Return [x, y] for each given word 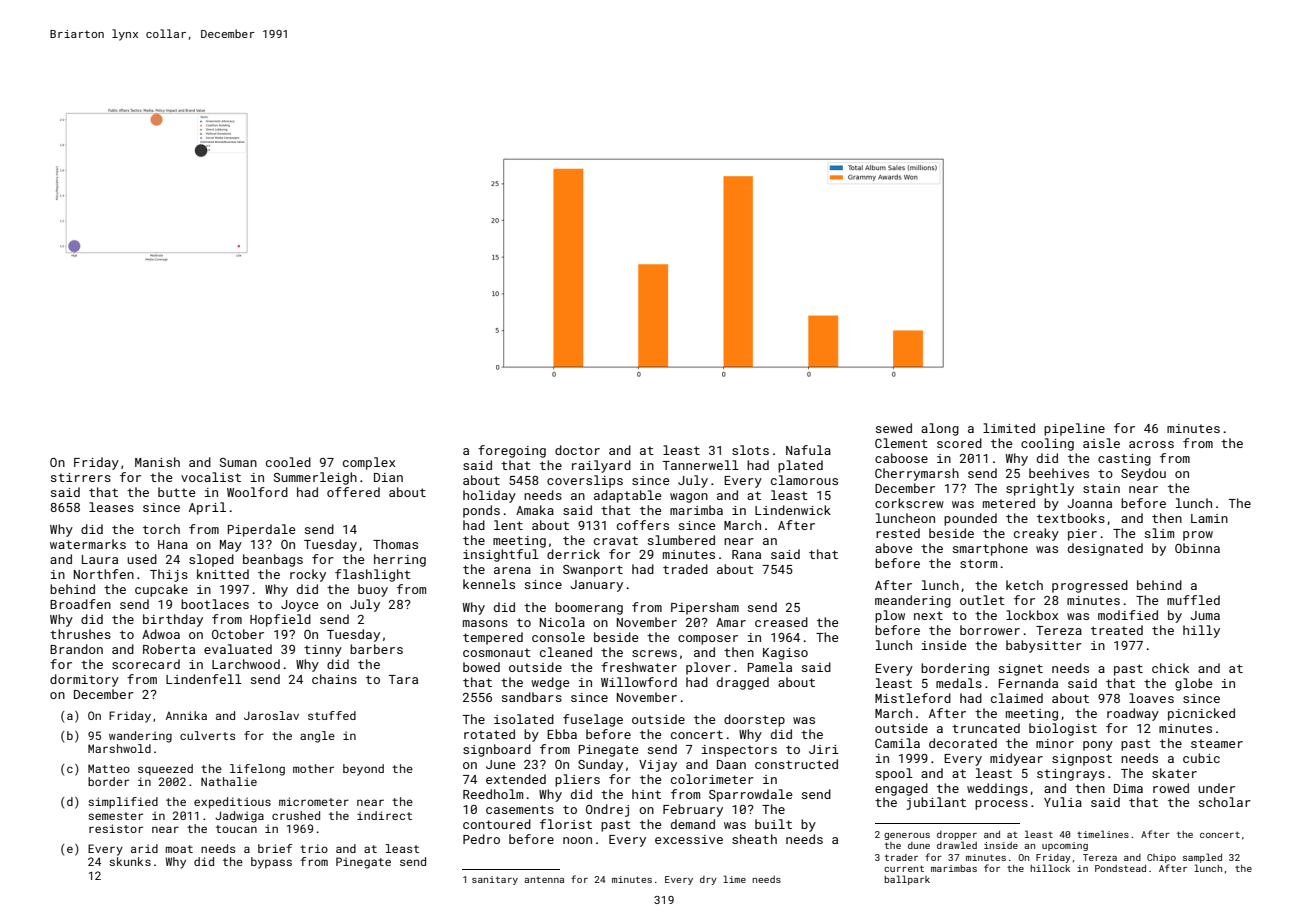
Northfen [104, 574]
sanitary [495, 880]
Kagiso [785, 654]
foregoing [512, 451]
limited [1009, 428]
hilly [1201, 631]
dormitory [84, 680]
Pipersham [705, 608]
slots [750, 450]
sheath [754, 839]
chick [1170, 668]
